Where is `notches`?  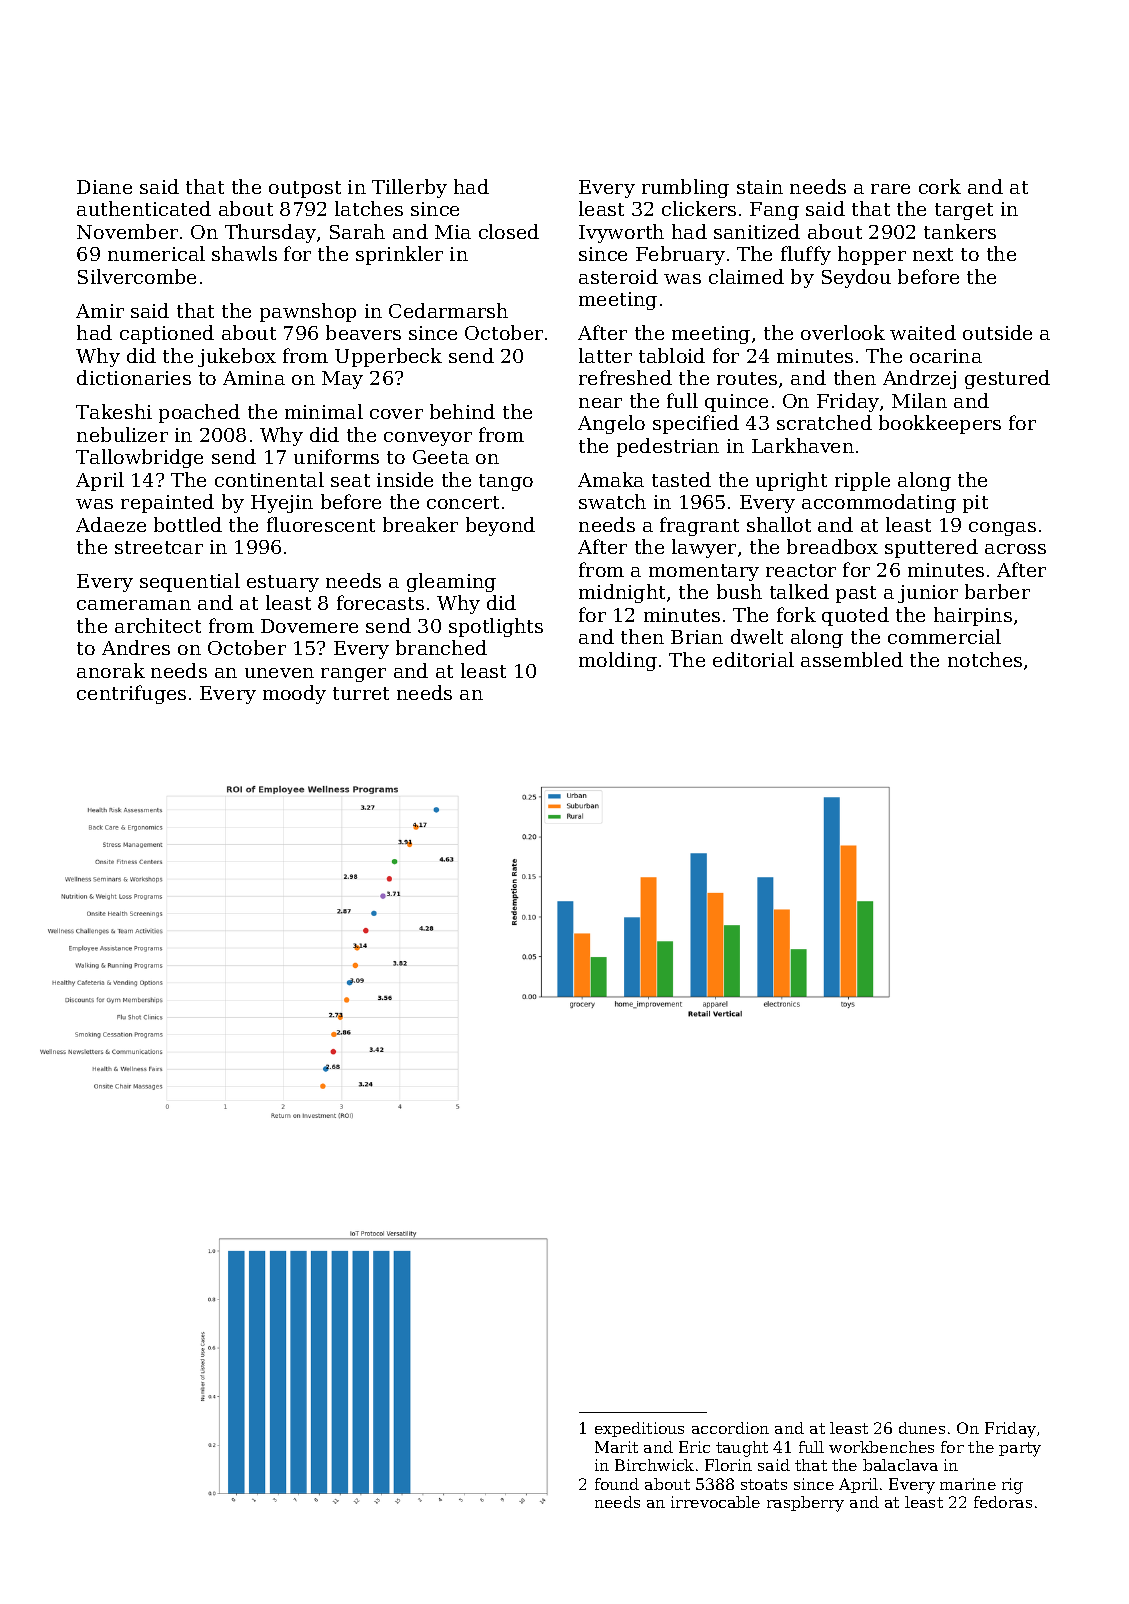 notches is located at coordinates (985, 659).
